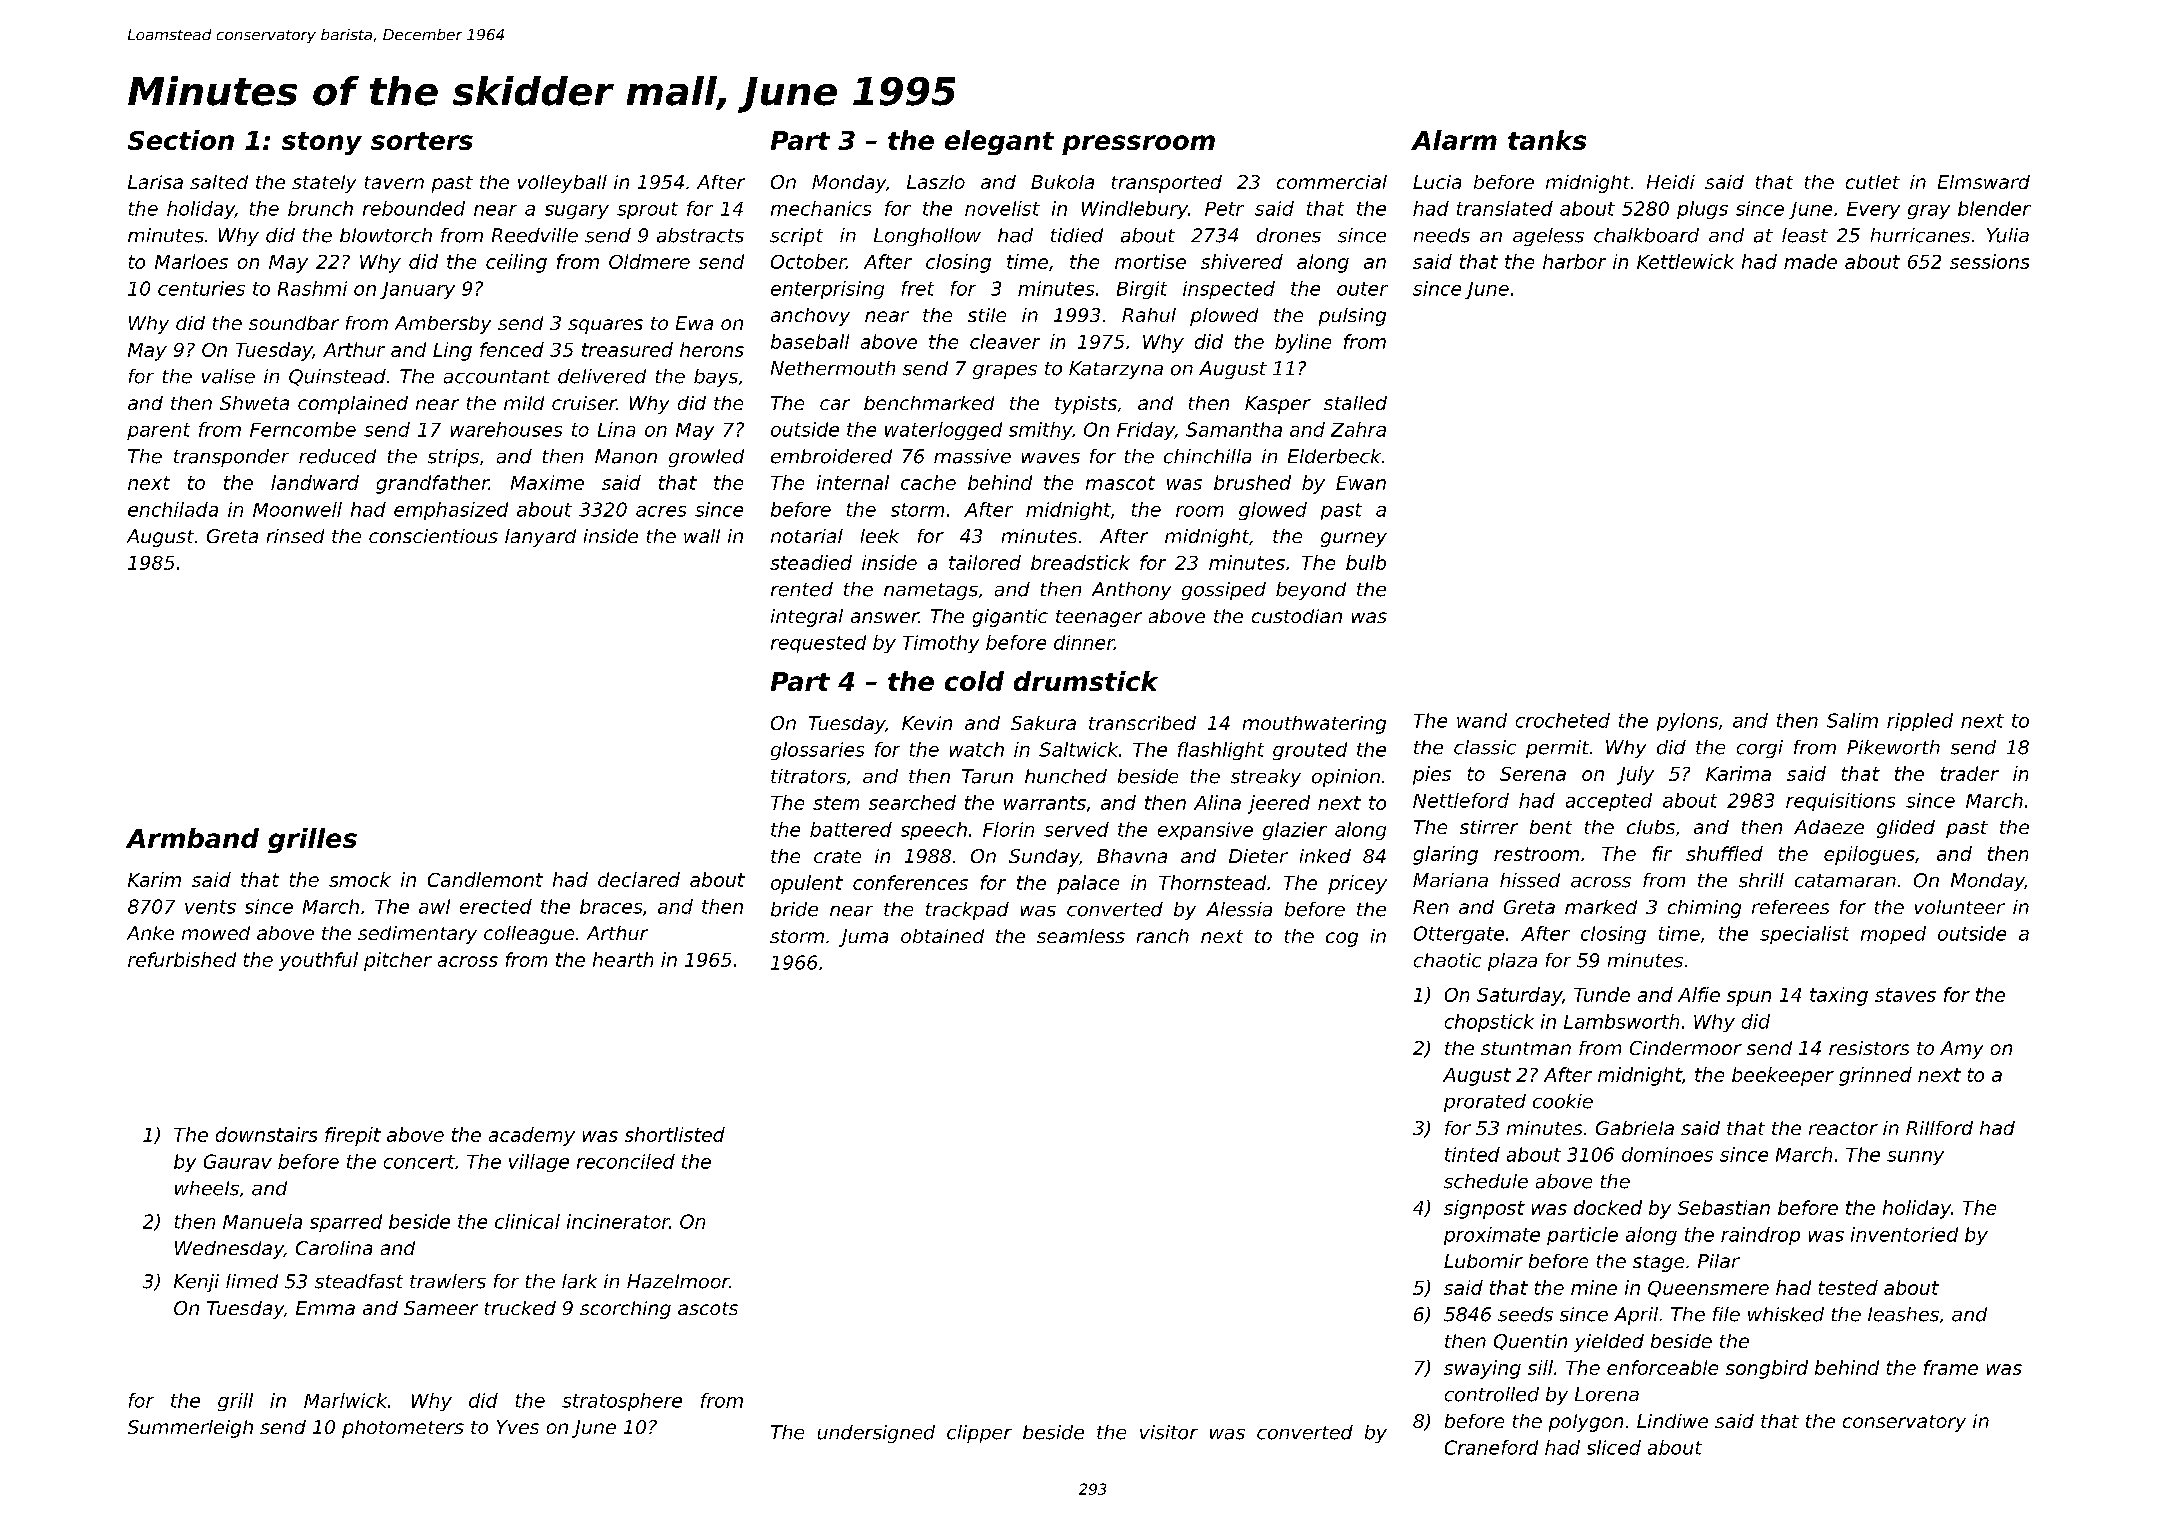 The width and height of the page is (2157, 1525). Describe the element at coordinates (312, 288) in the page. I see `Rashmi` at that location.
